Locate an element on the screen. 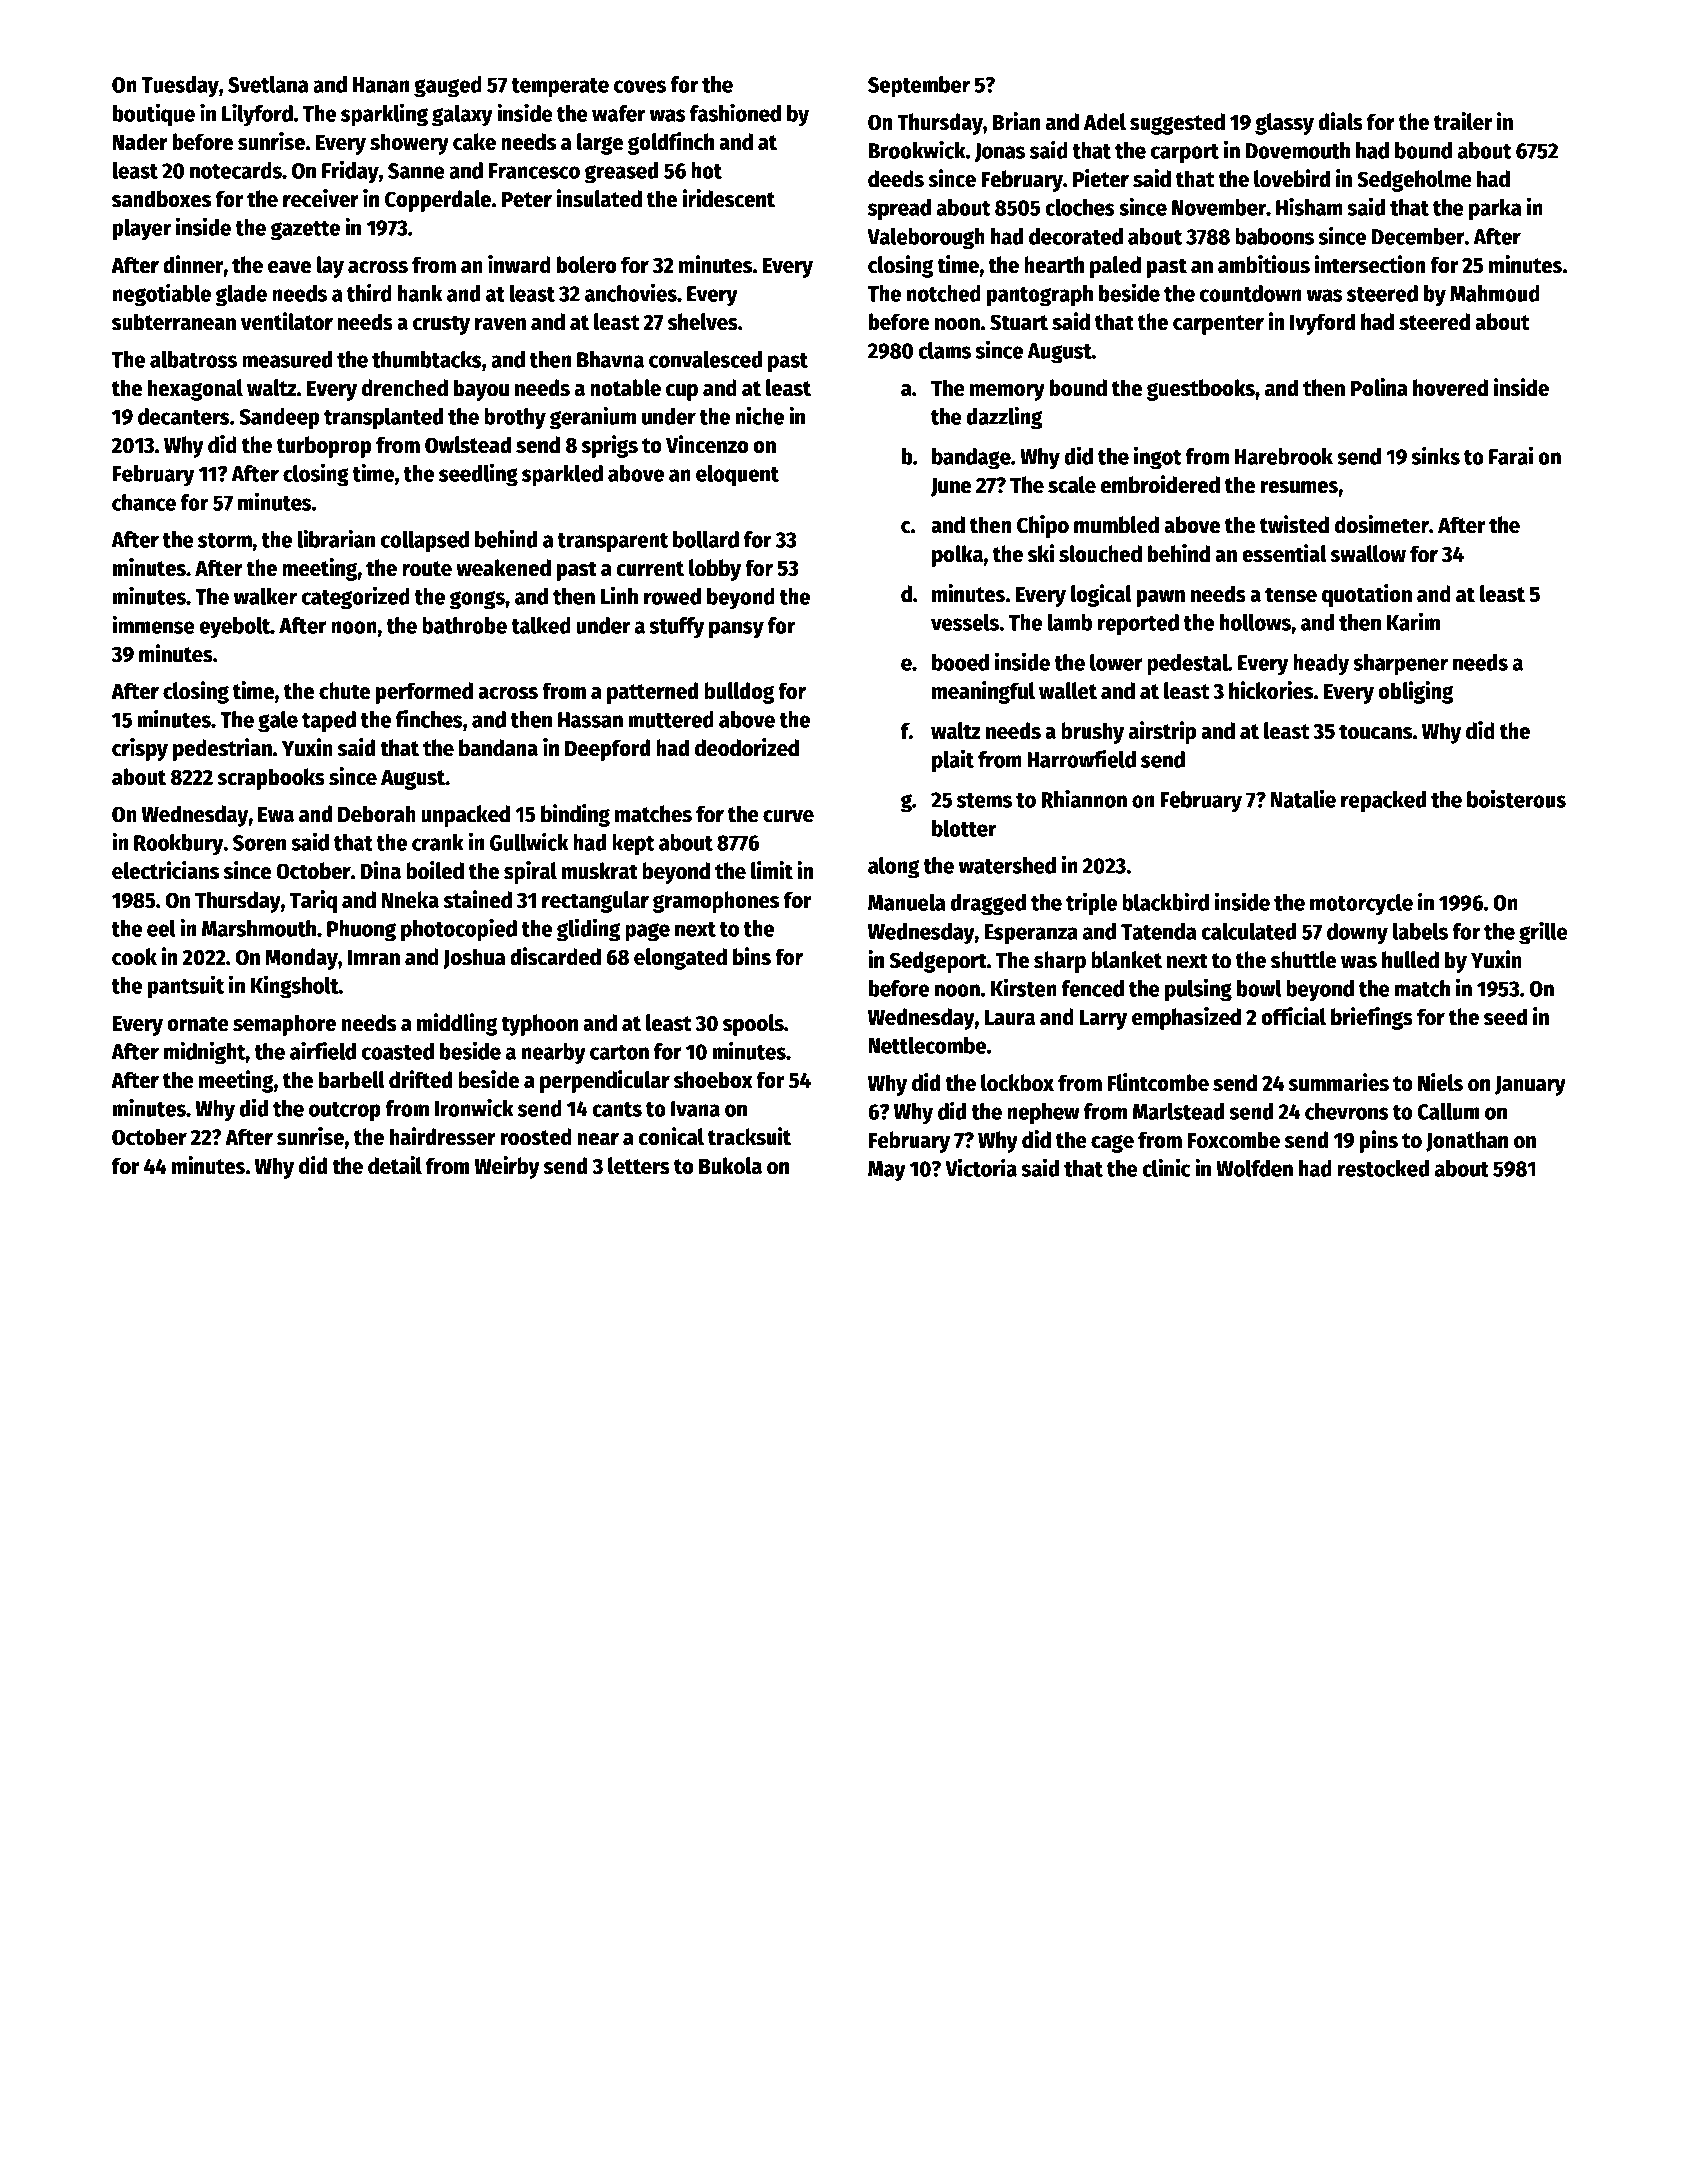 The width and height of the screenshot is (1683, 2178). bollard is located at coordinates (706, 539).
